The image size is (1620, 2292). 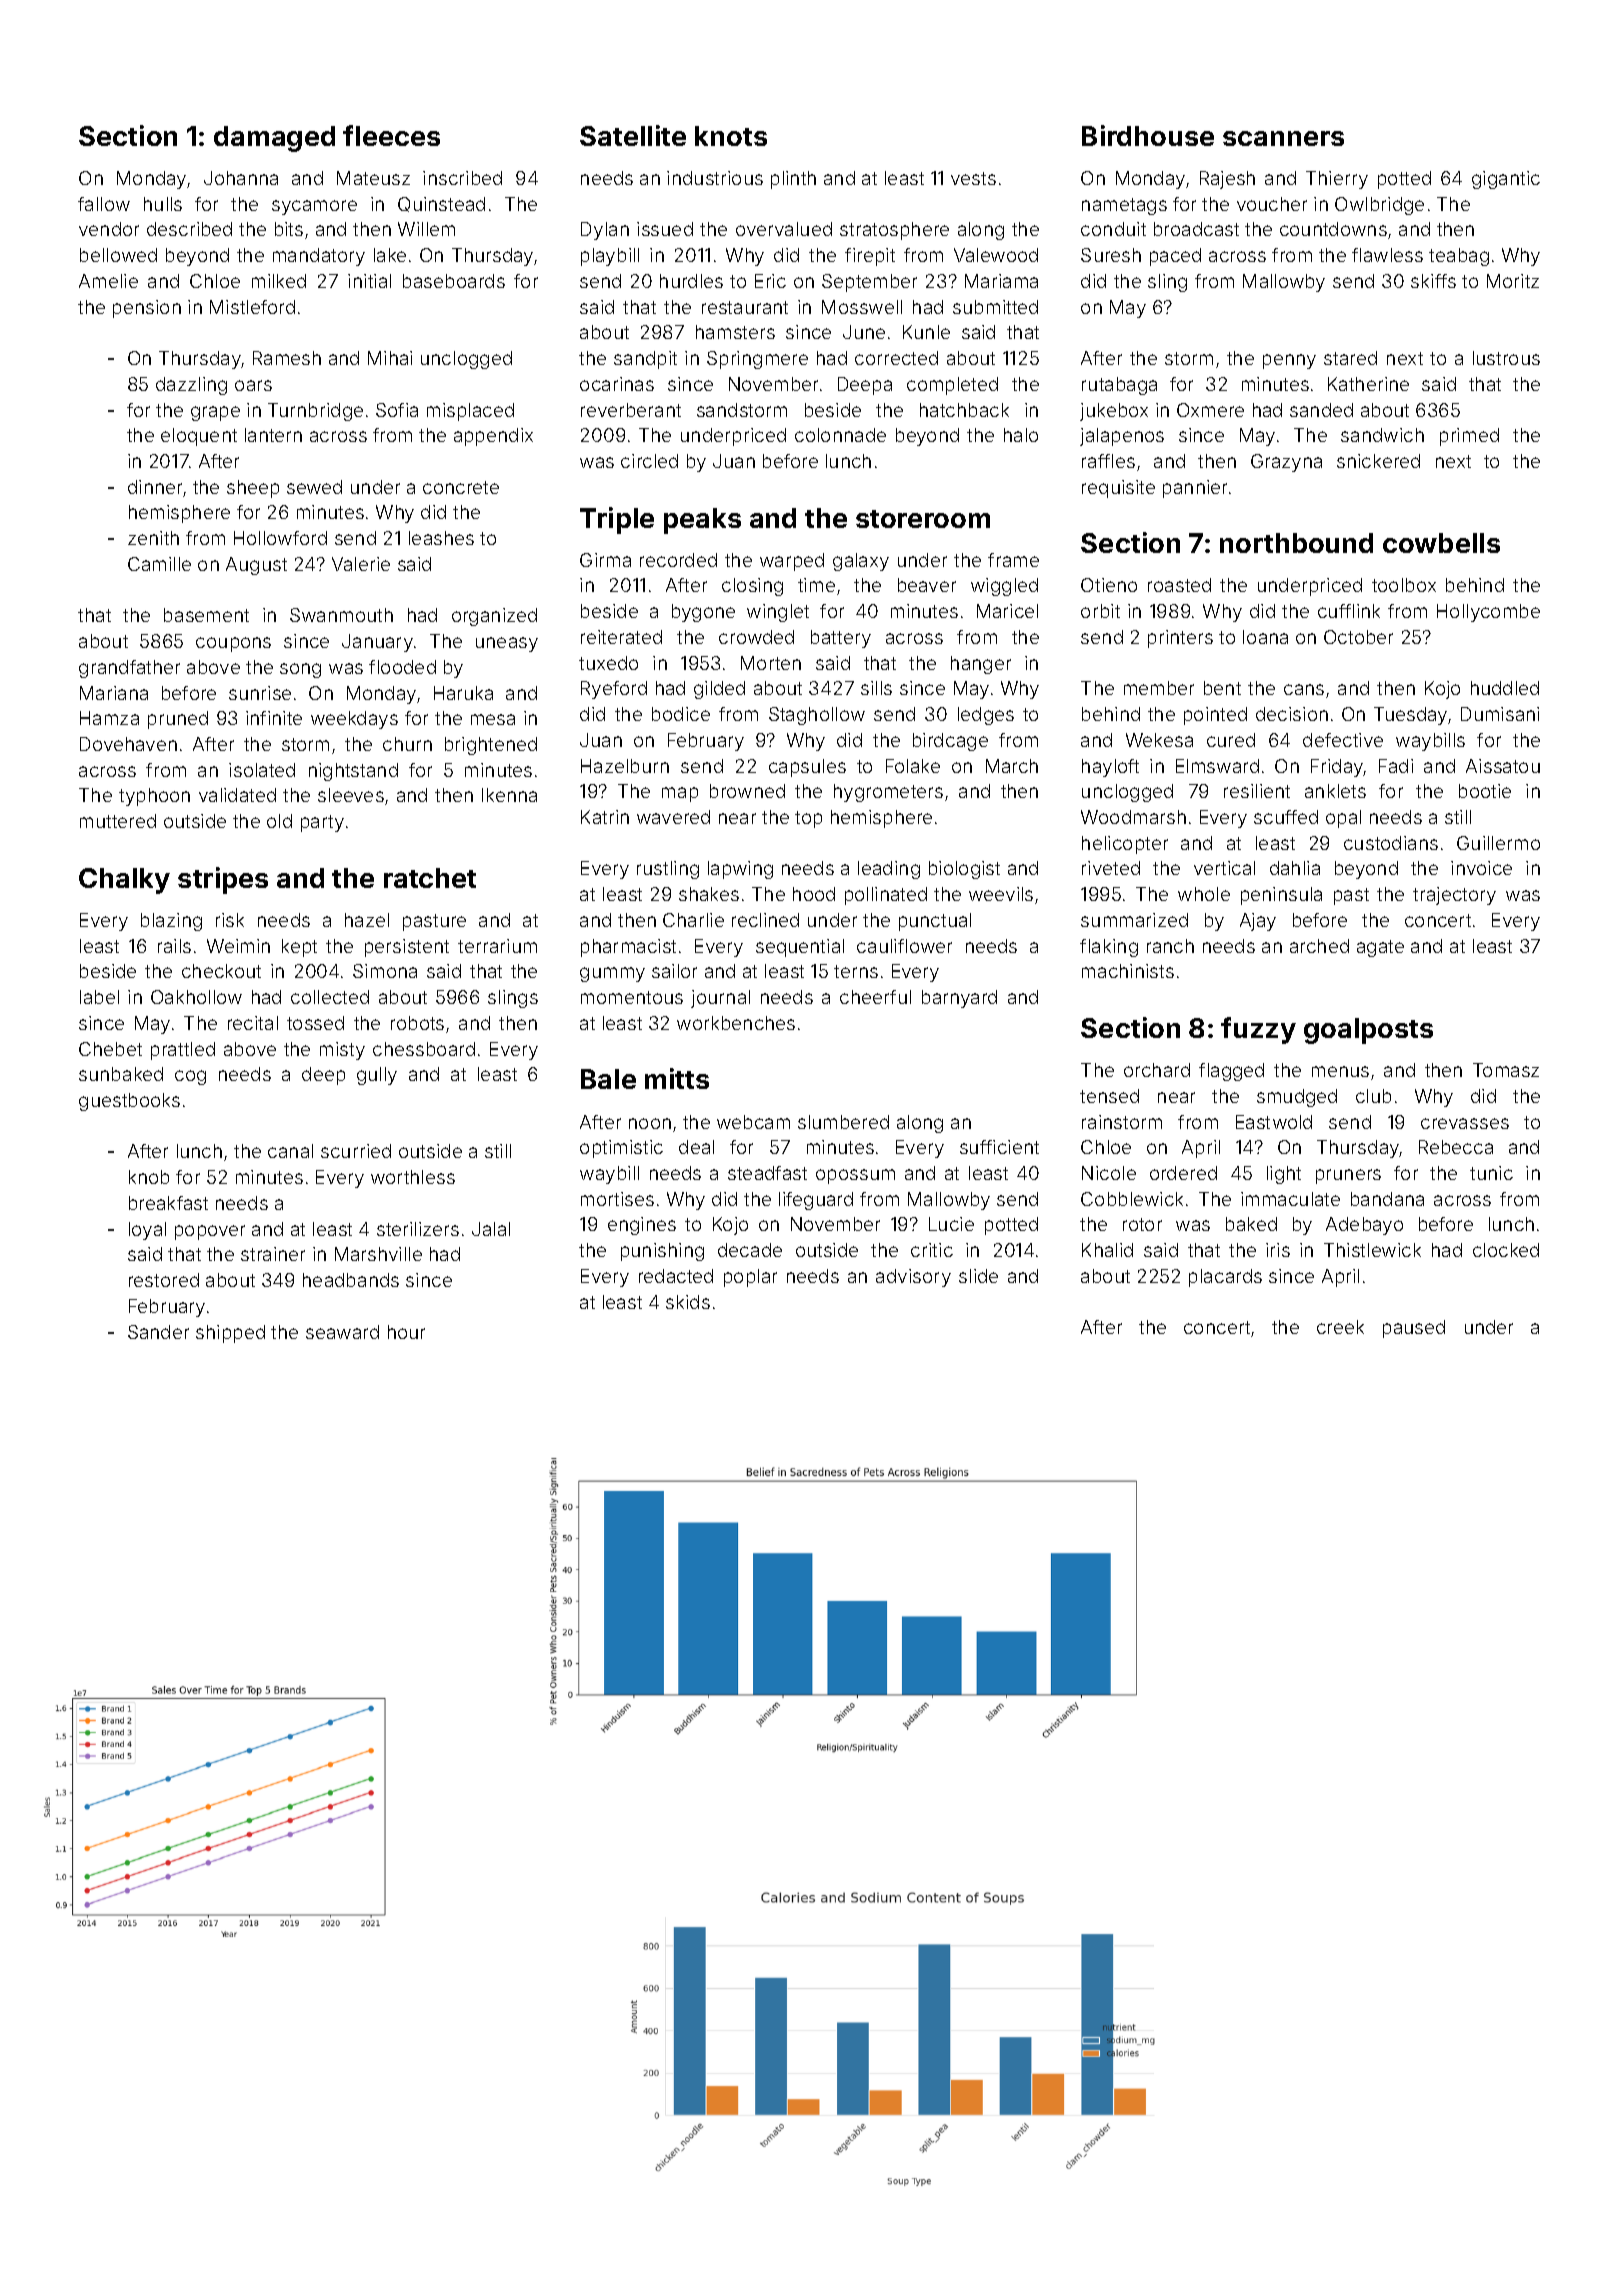 What do you see at coordinates (1283, 138) in the page?
I see `scanners` at bounding box center [1283, 138].
